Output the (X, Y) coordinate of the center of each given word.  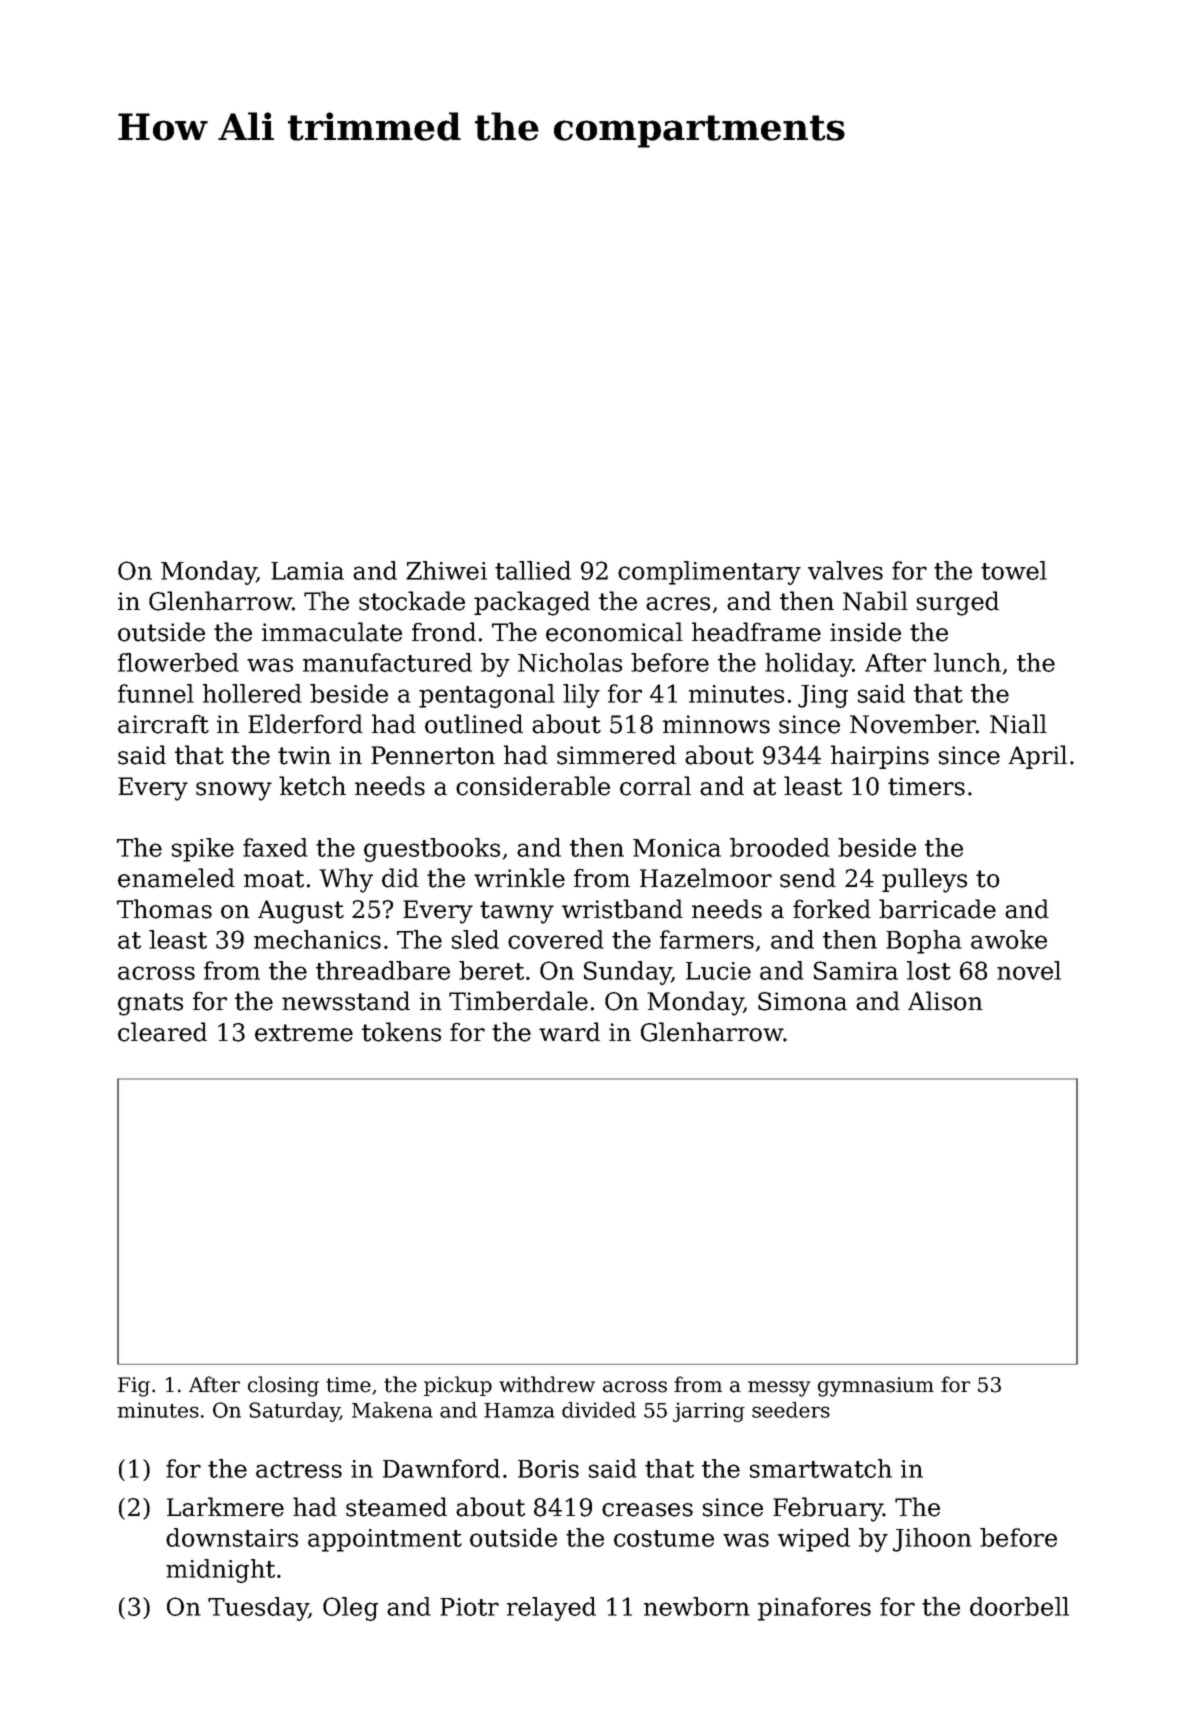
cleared (162, 1032)
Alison (945, 1001)
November (913, 724)
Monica (677, 848)
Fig (134, 1387)
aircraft (163, 724)
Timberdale (518, 1001)
